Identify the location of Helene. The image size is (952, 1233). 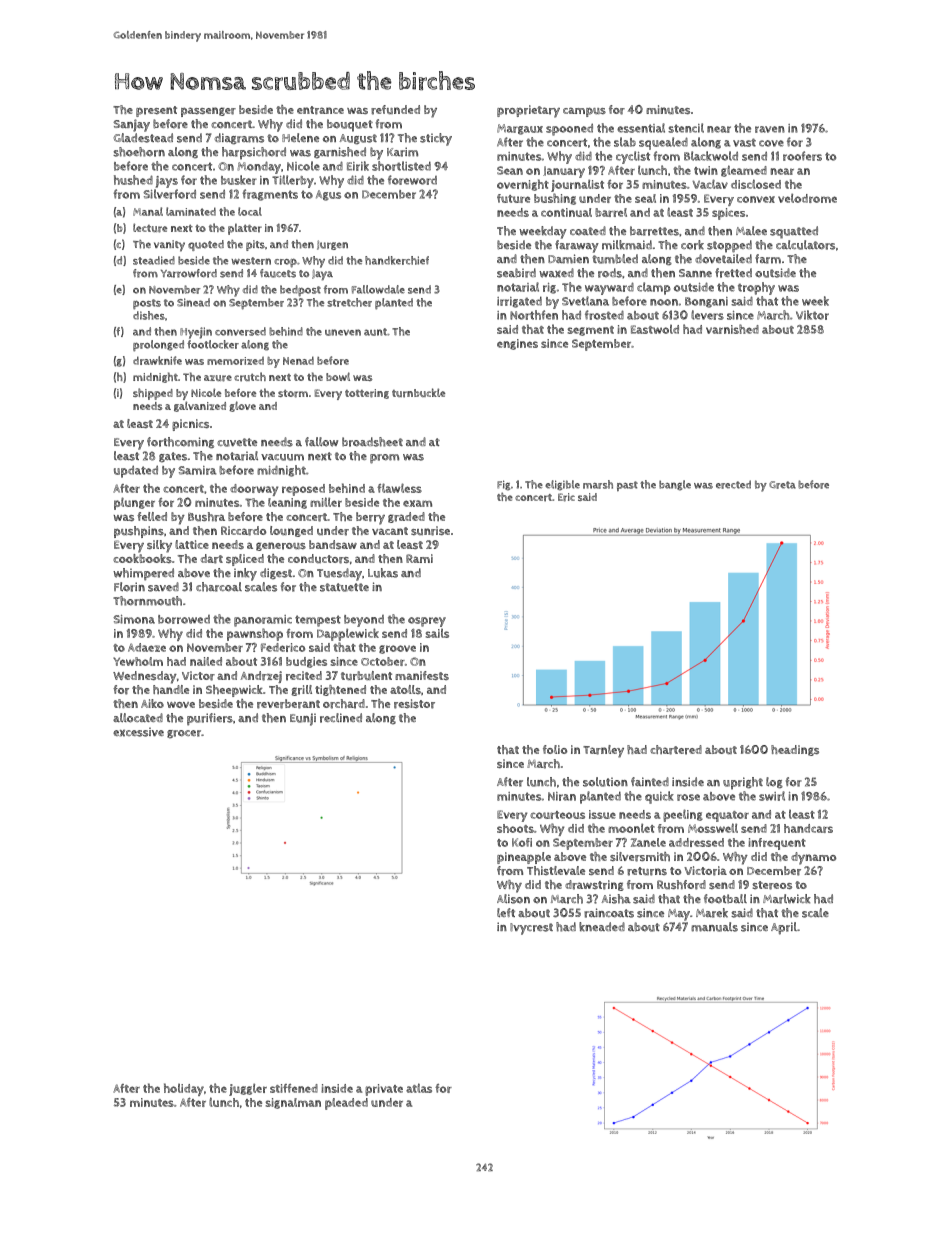
(300, 137).
